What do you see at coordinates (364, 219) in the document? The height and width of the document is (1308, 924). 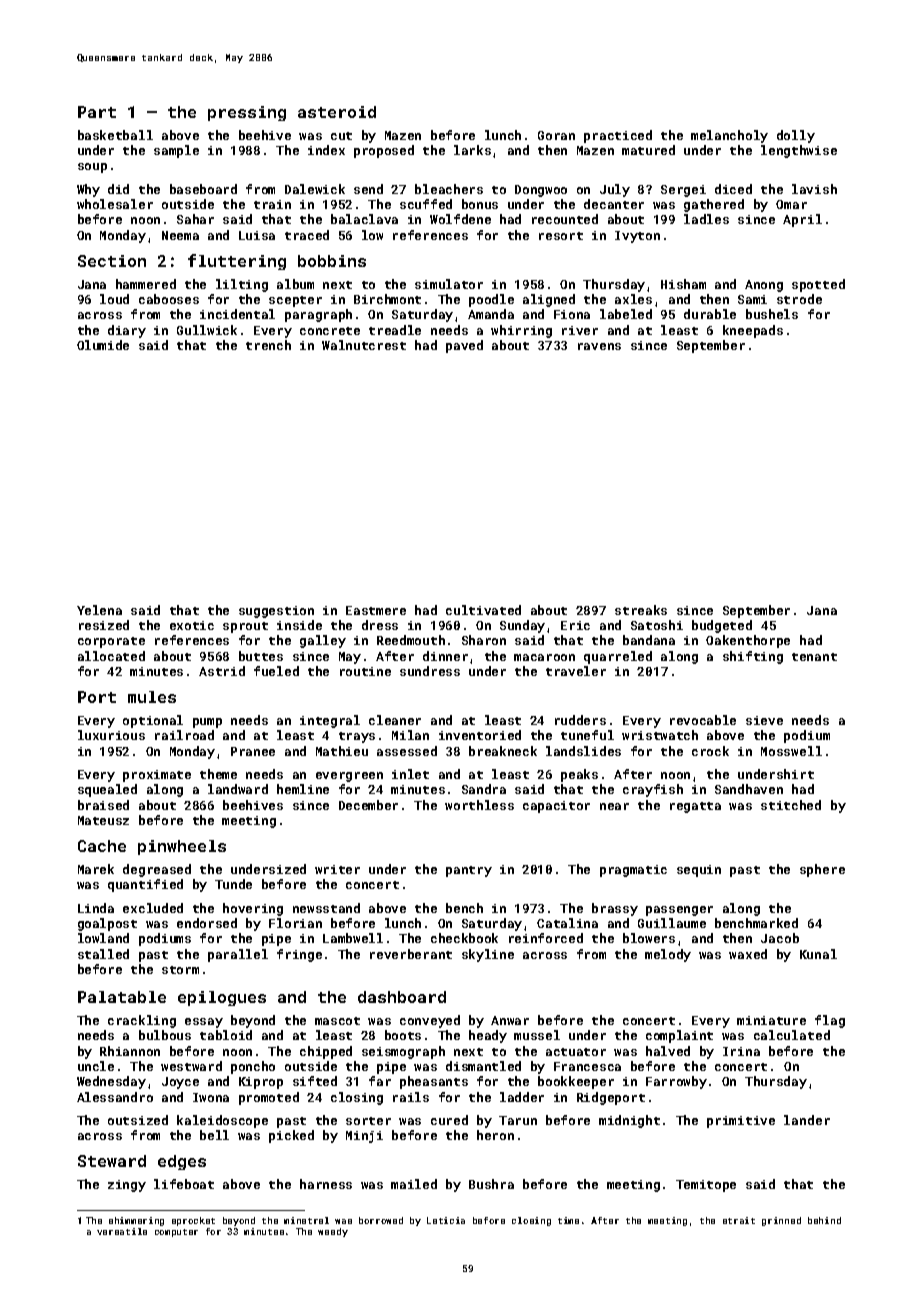 I see `balaclava` at bounding box center [364, 219].
